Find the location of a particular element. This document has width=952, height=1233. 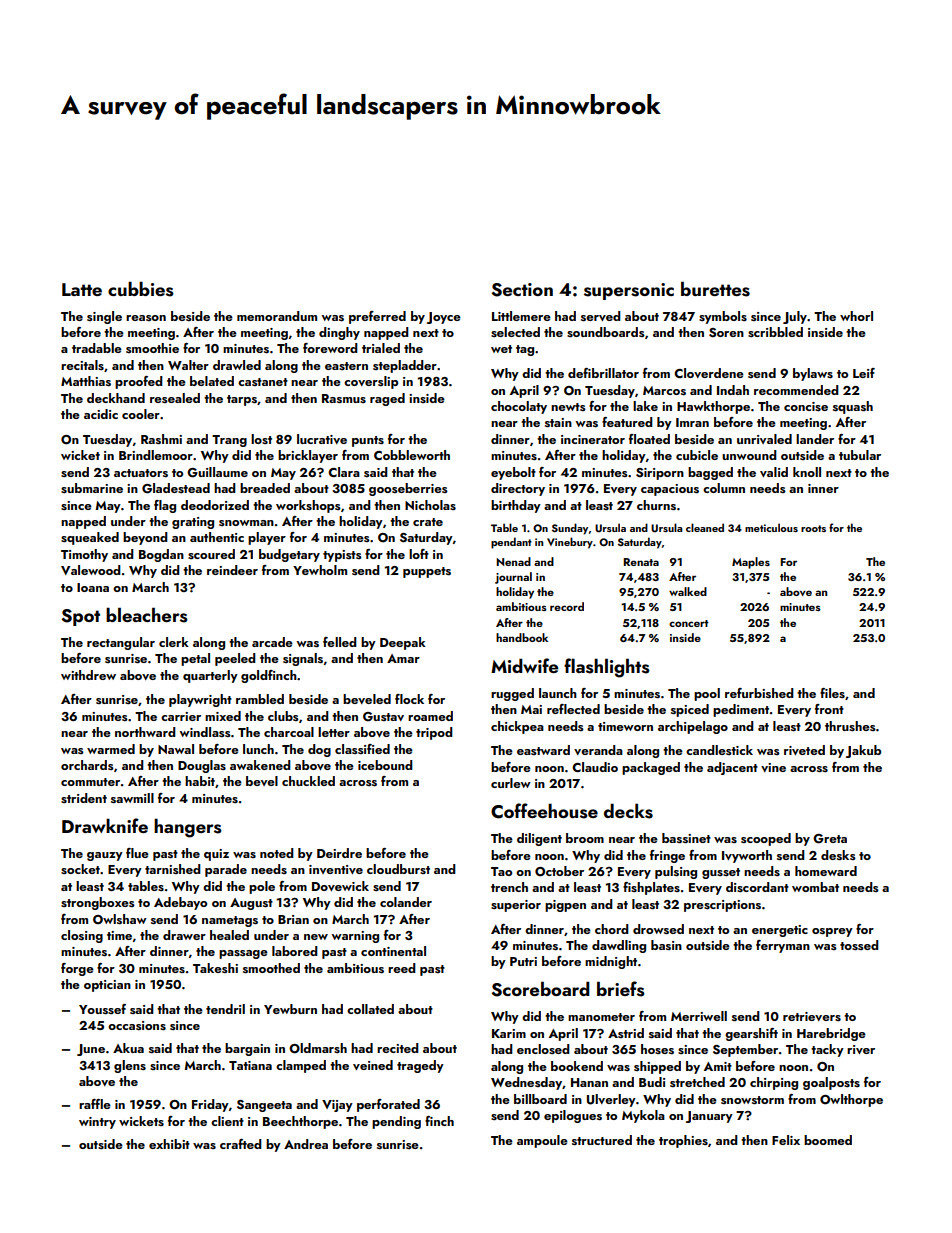

Maples is located at coordinates (751, 563).
